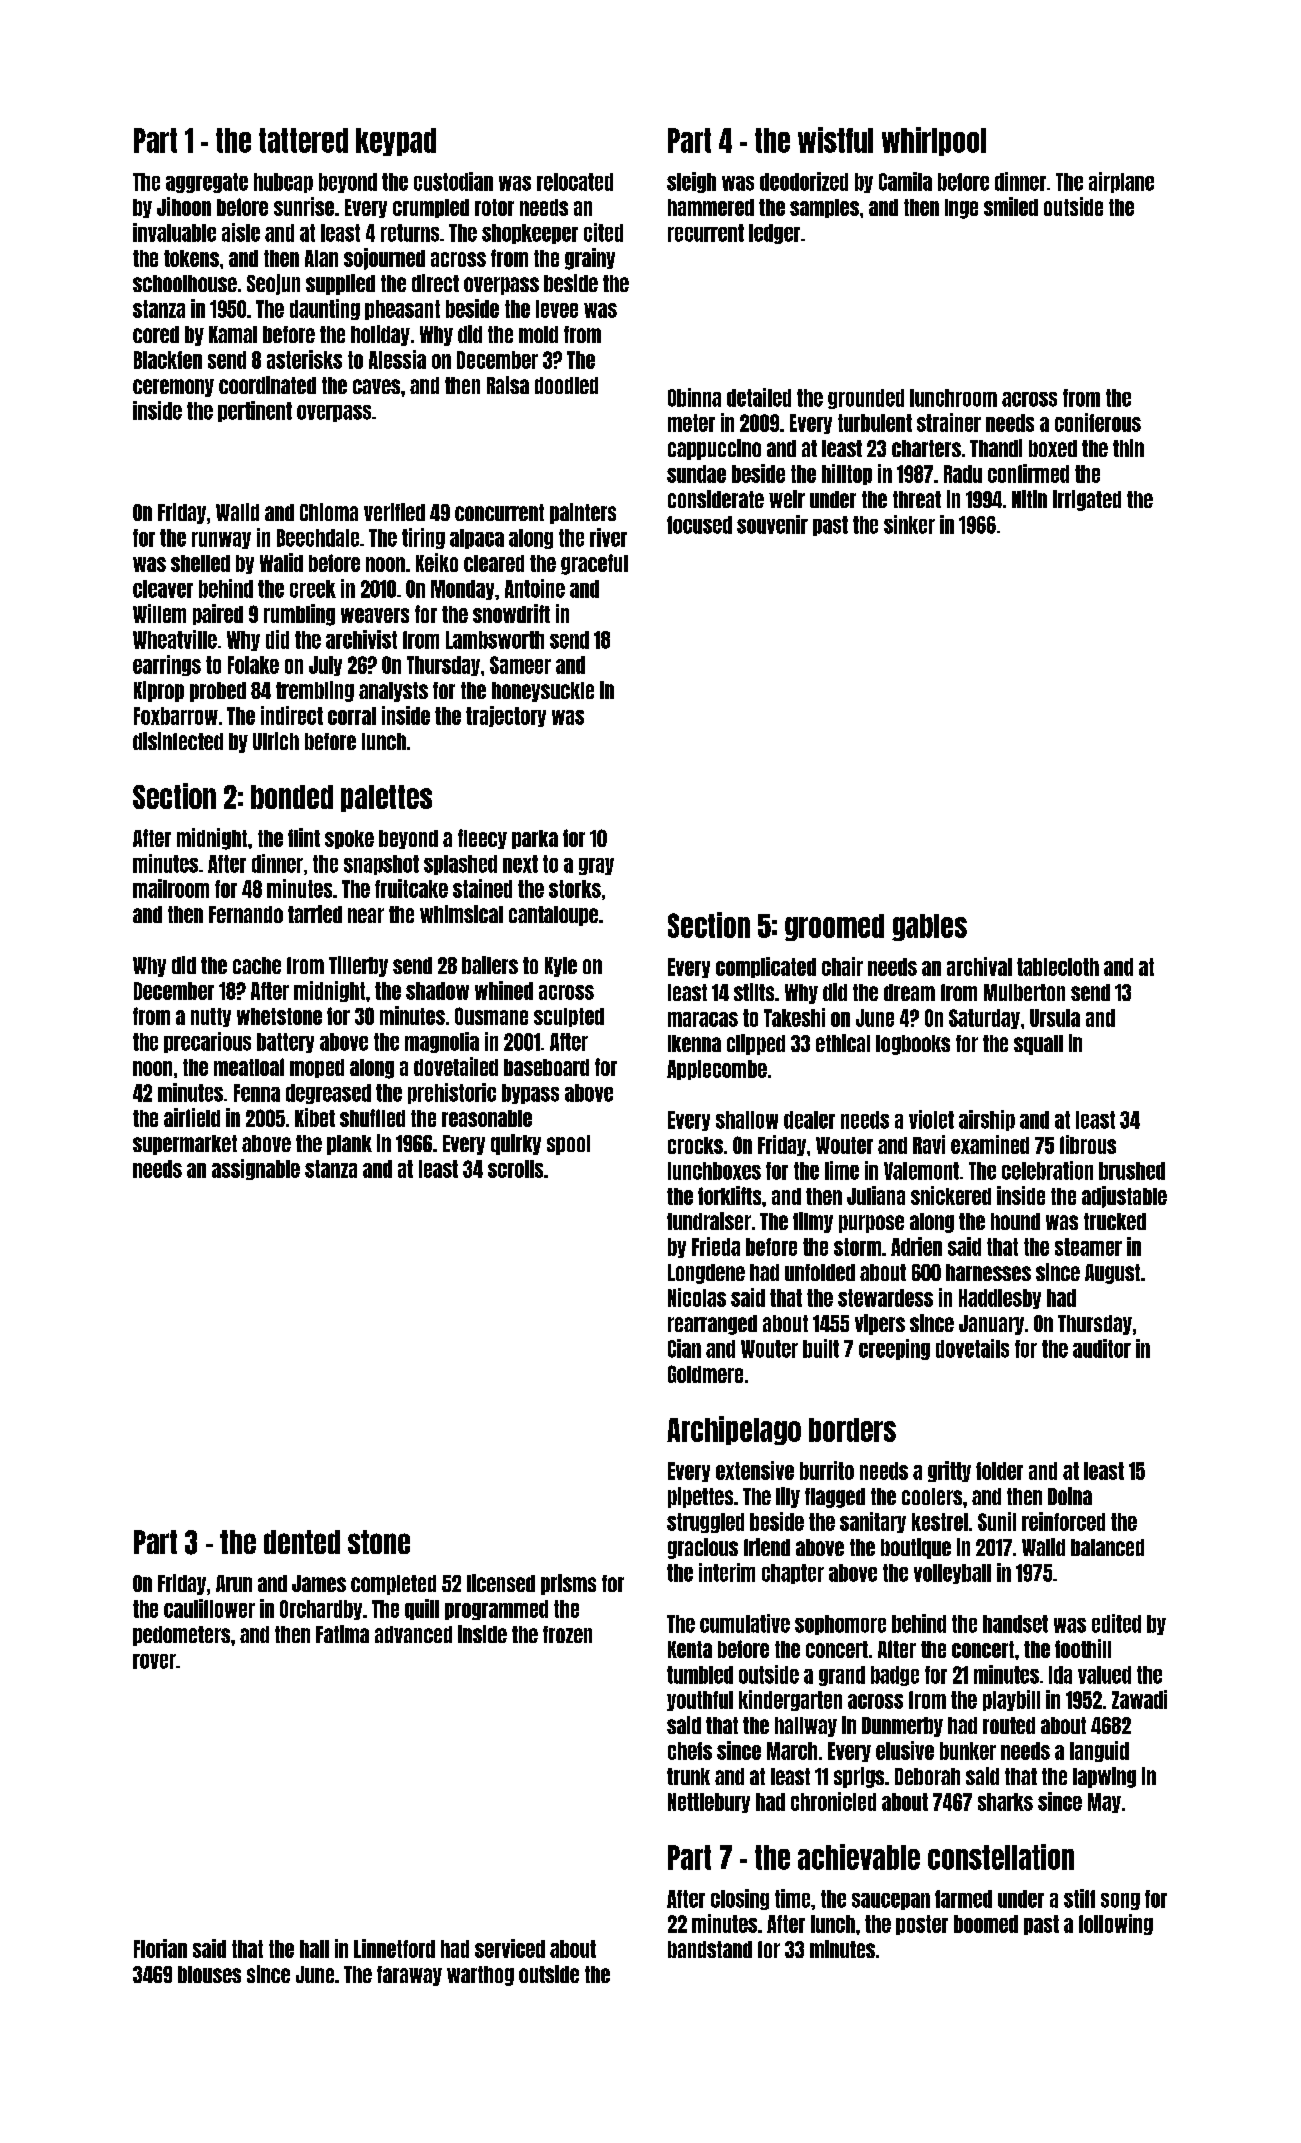 The width and height of the screenshot is (1301, 2143). What do you see at coordinates (515, 1169) in the screenshot?
I see `scrolls` at bounding box center [515, 1169].
